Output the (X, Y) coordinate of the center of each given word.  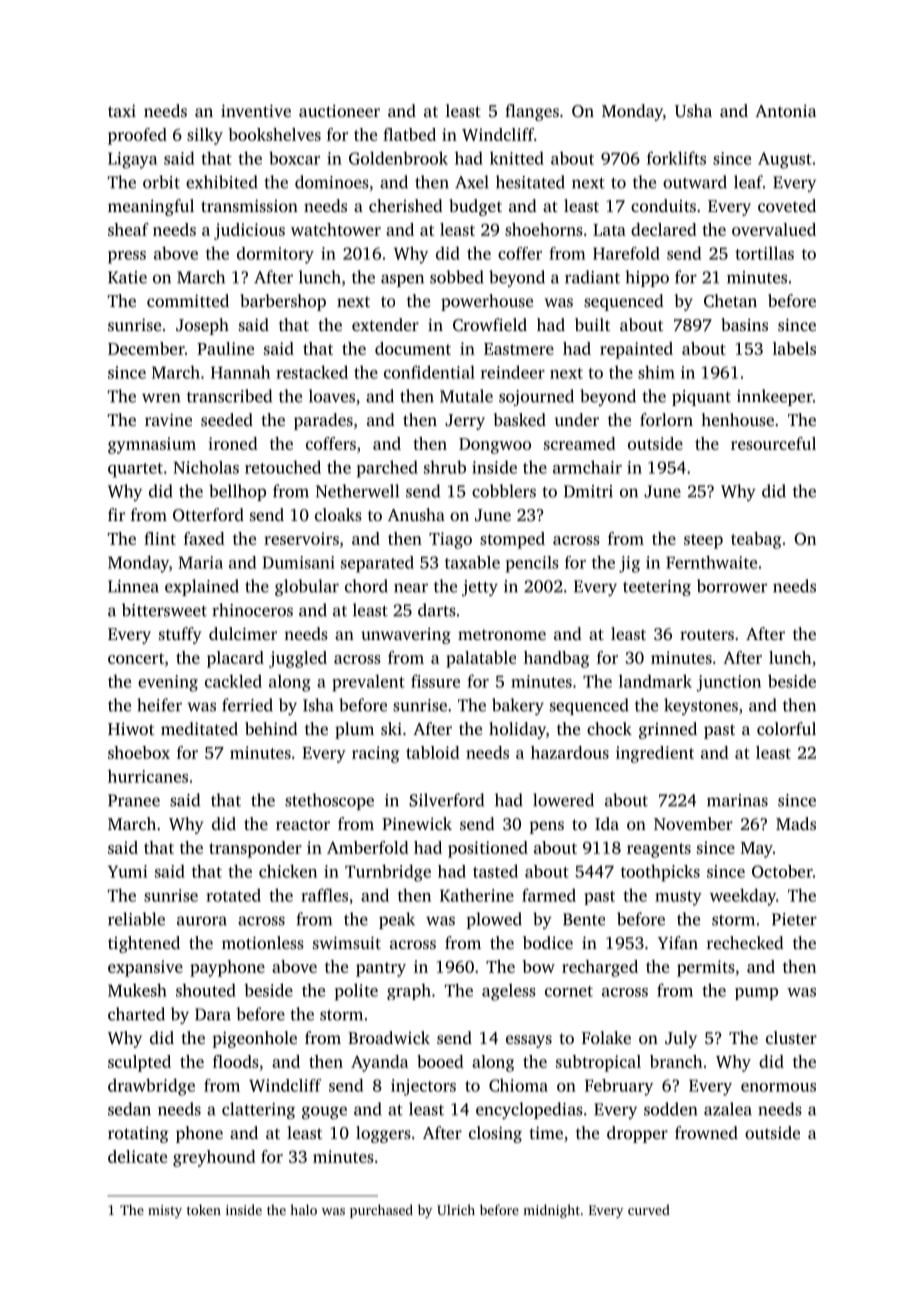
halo (303, 1209)
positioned (488, 849)
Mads (796, 823)
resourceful (773, 443)
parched (387, 469)
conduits (663, 205)
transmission (249, 205)
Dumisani (299, 562)
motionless (263, 942)
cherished (406, 205)
